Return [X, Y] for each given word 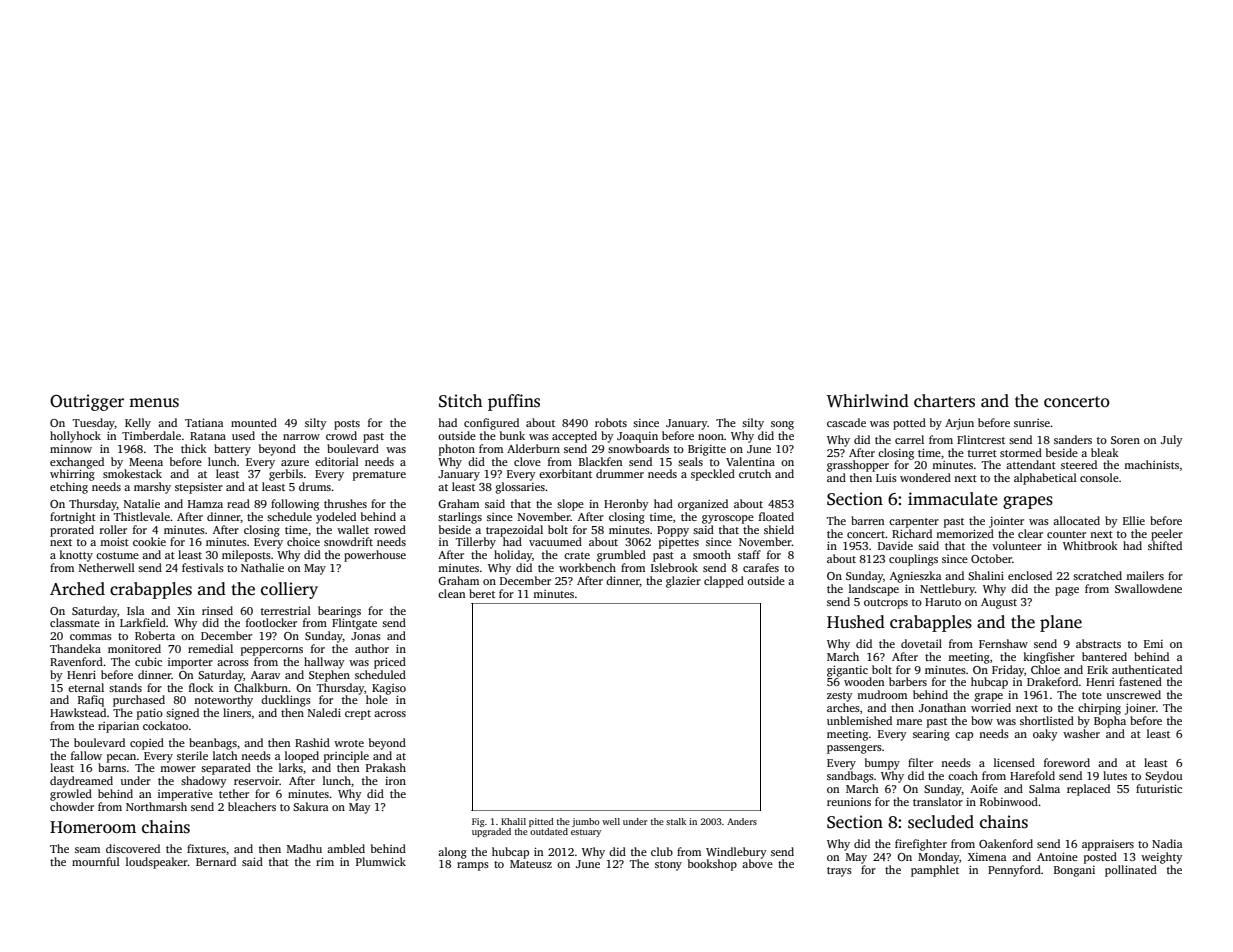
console [1099, 477]
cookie [149, 541]
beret [482, 593]
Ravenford [76, 661]
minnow [71, 449]
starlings [460, 518]
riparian [118, 727]
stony [668, 866]
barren [867, 520]
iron [395, 781]
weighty [1162, 858]
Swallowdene [1148, 588]
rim [325, 861]
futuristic [1159, 788]
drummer [620, 473]
